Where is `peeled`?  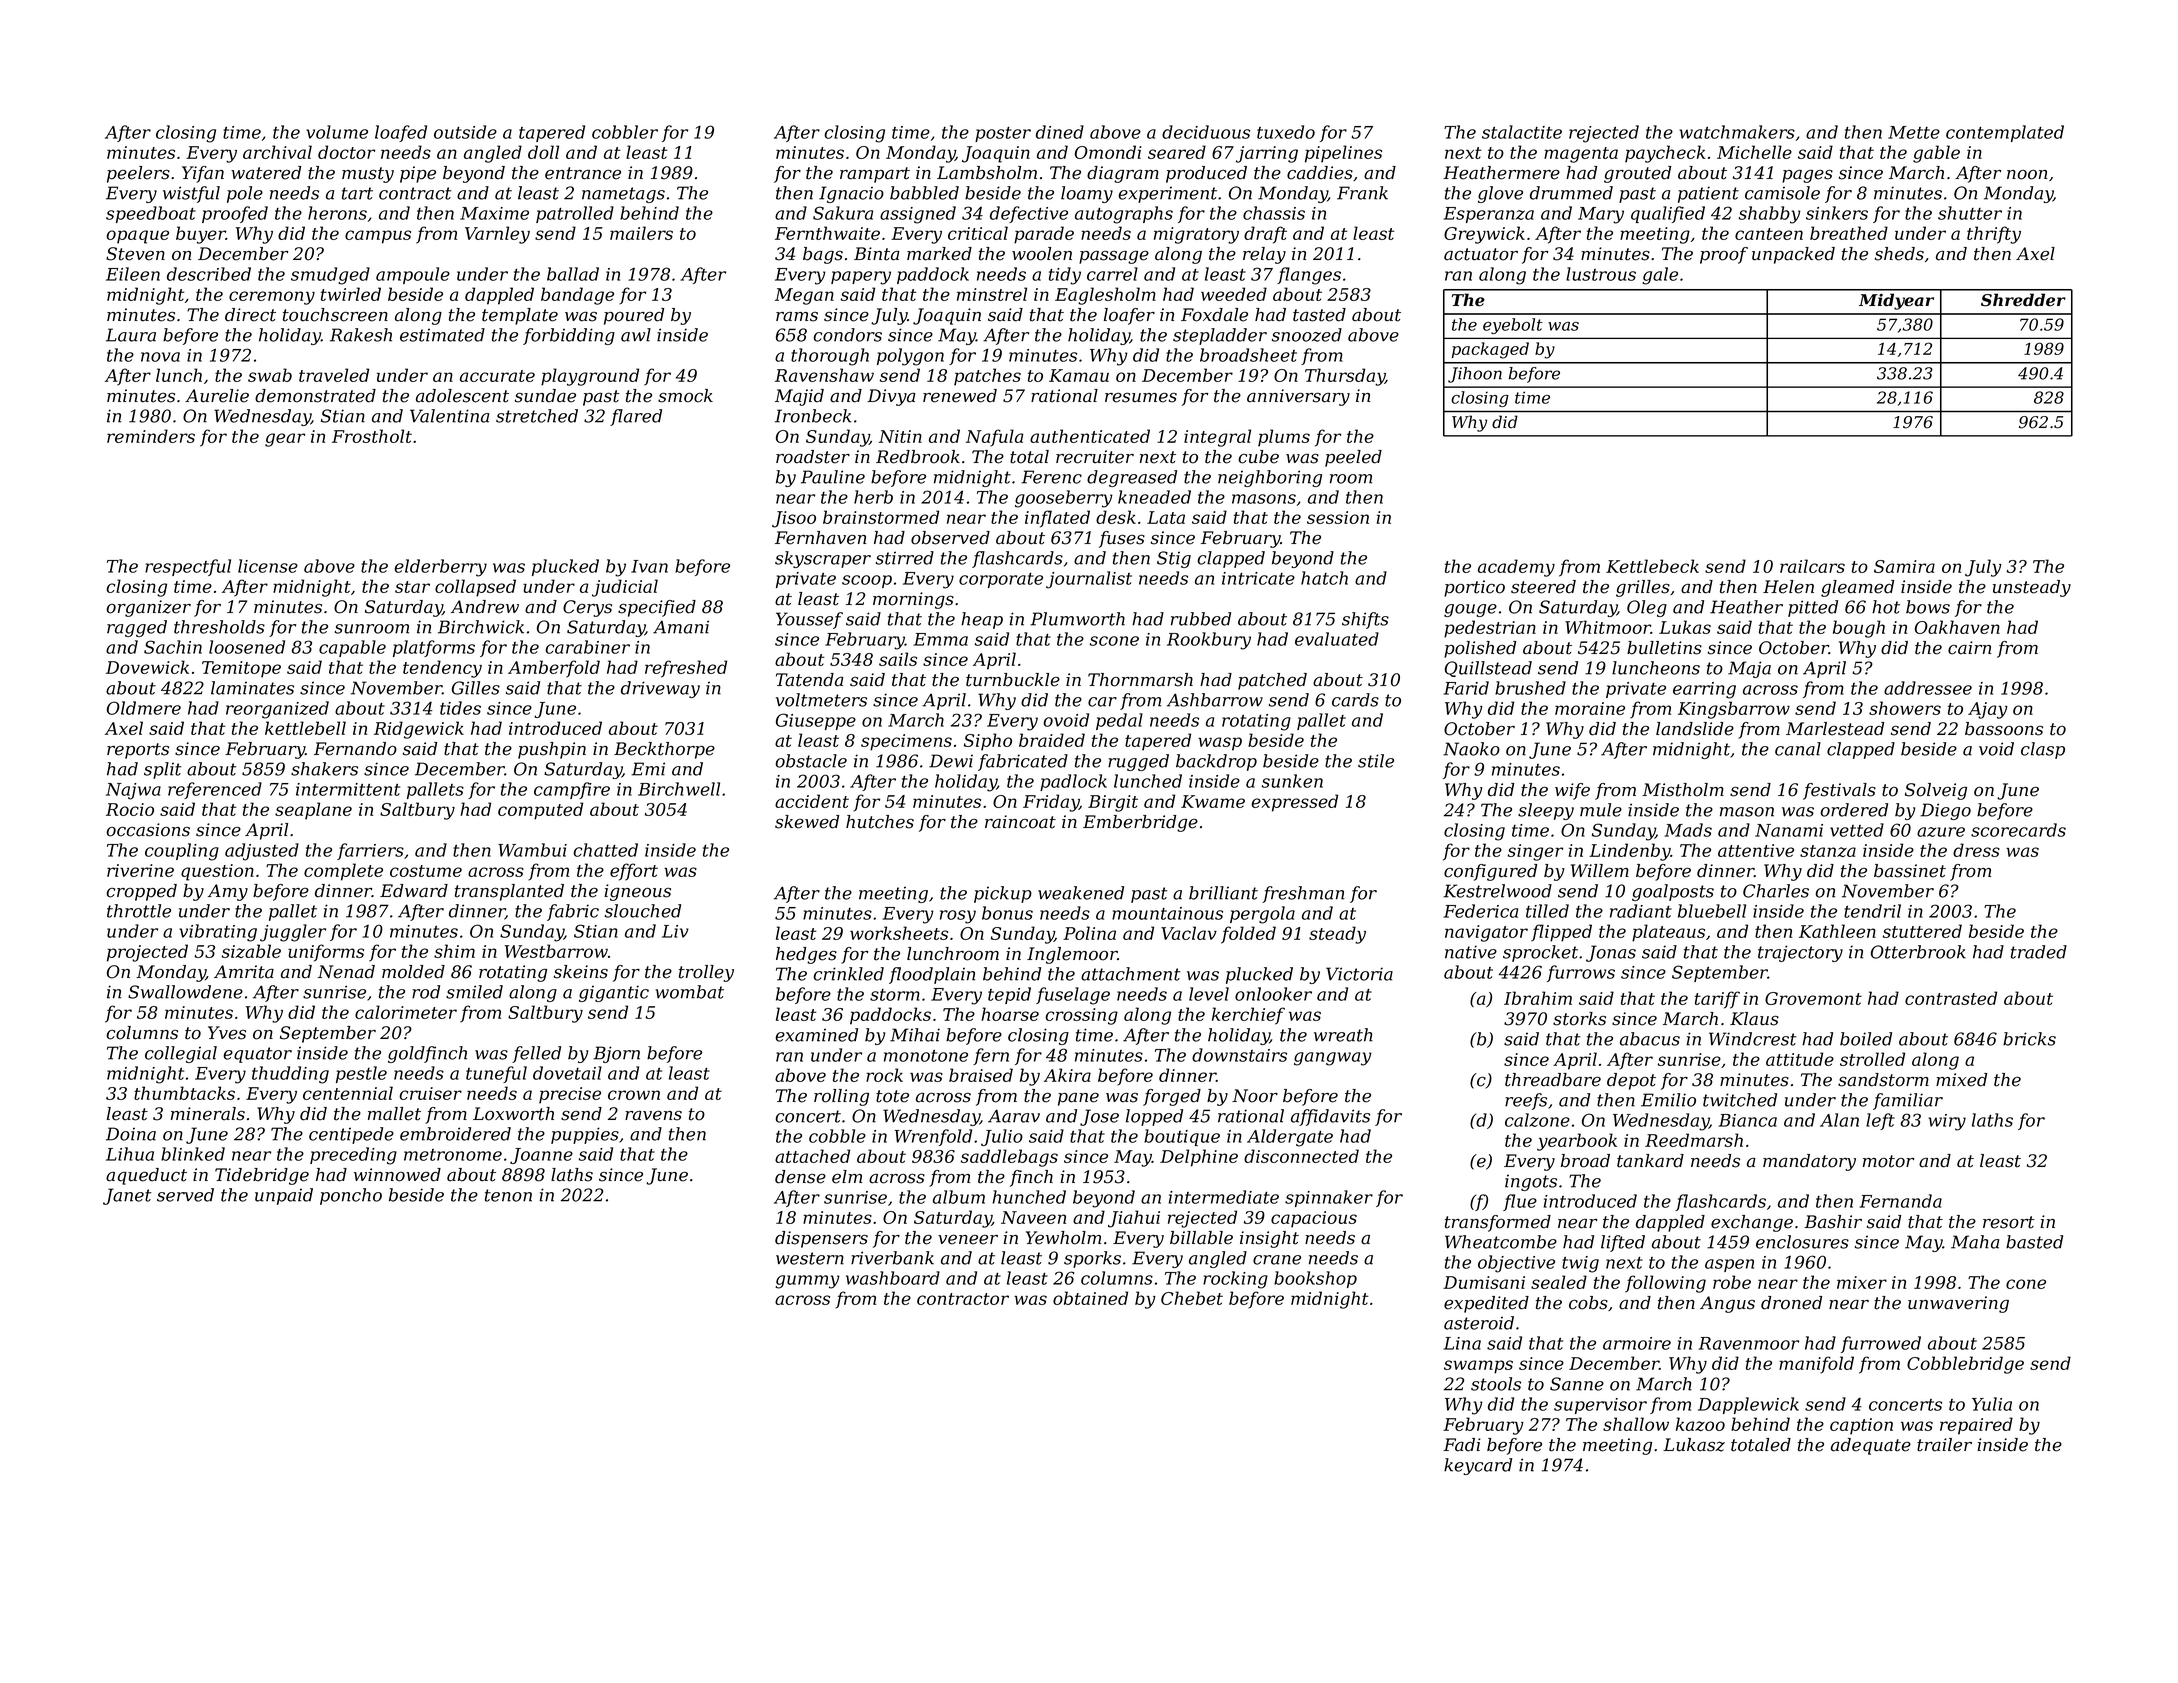
peeled is located at coordinates (1353, 458).
